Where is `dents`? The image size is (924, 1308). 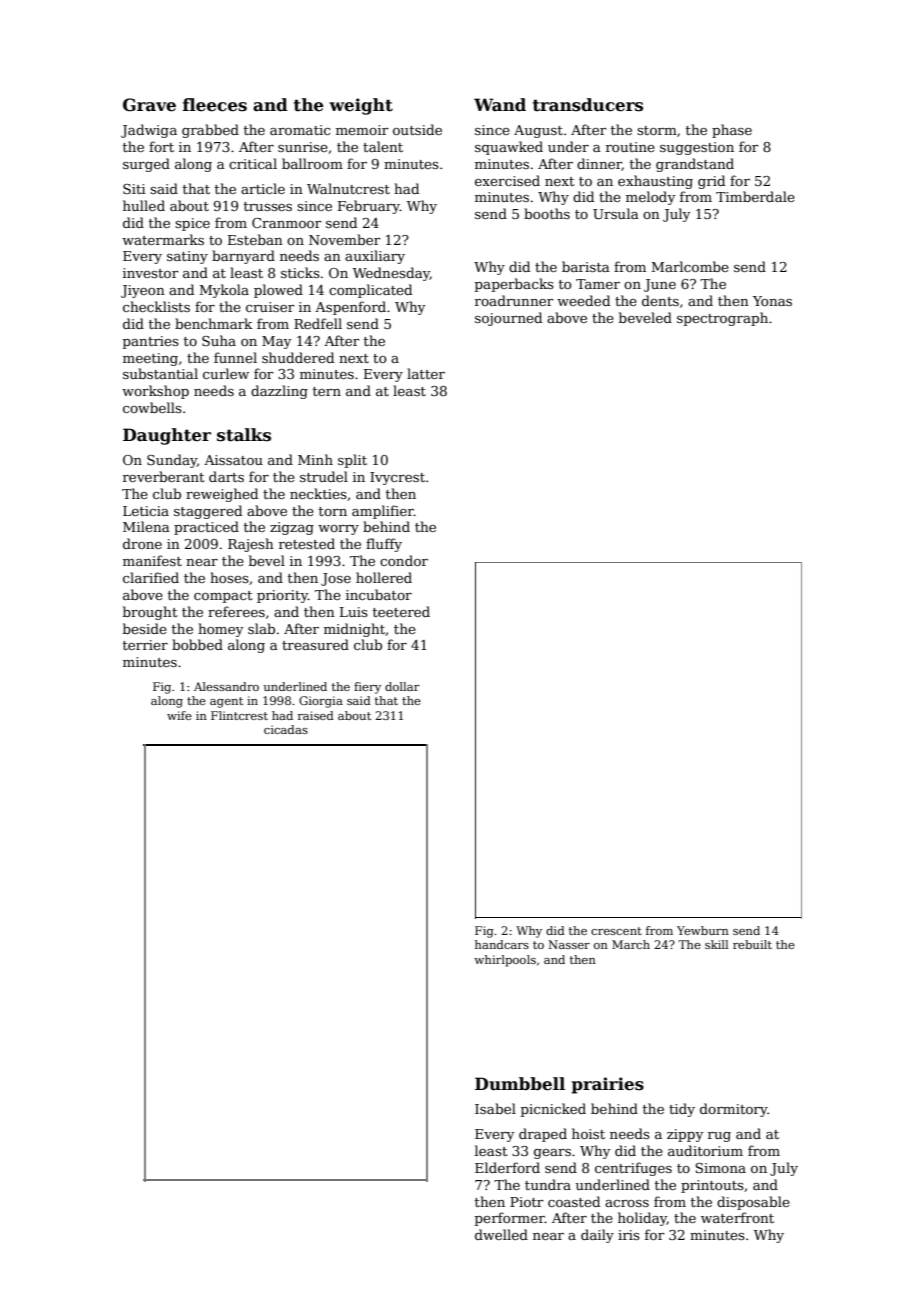
dents is located at coordinates (660, 300).
